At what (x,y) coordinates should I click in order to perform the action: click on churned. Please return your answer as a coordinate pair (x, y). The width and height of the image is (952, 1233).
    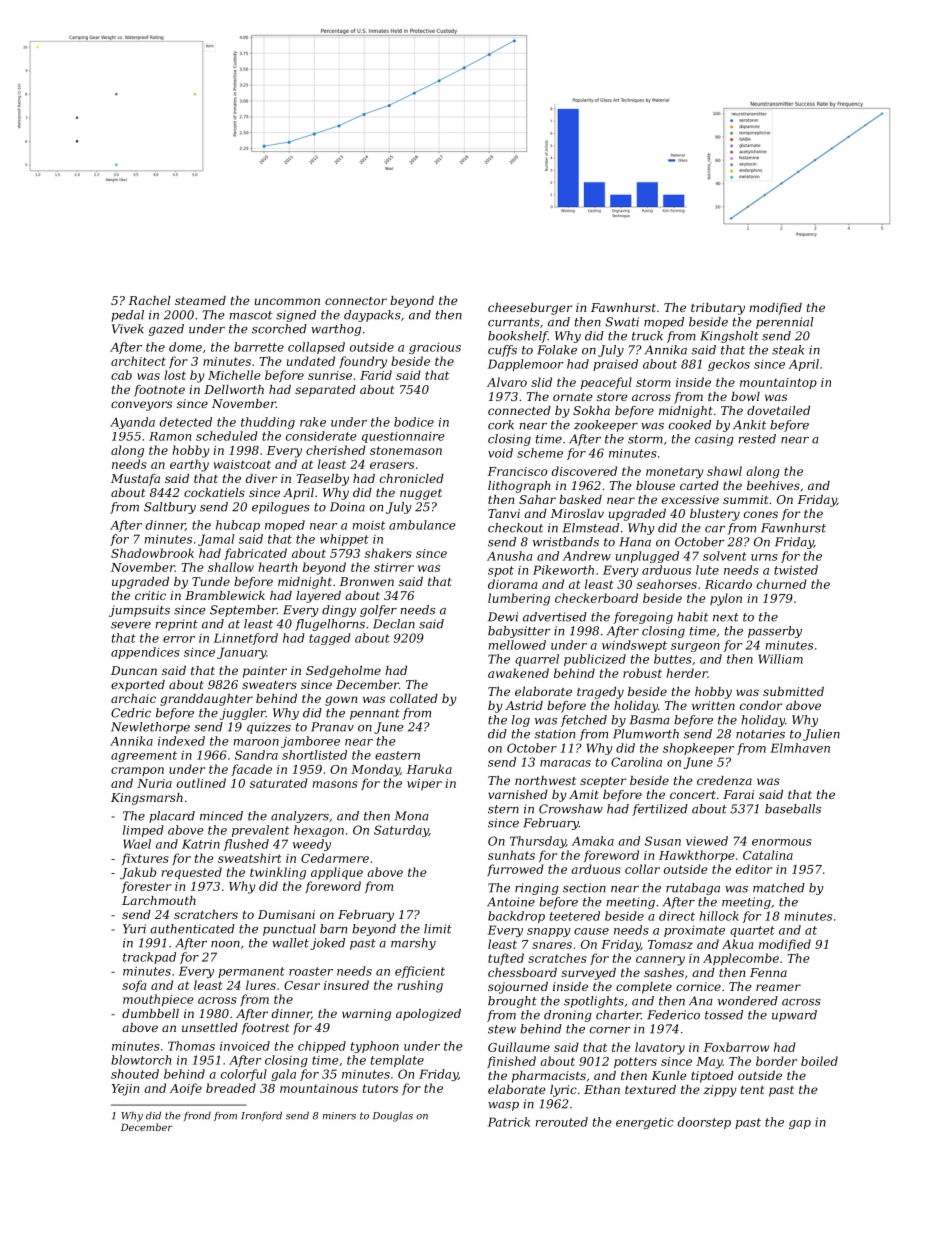
    Looking at the image, I should click on (782, 584).
